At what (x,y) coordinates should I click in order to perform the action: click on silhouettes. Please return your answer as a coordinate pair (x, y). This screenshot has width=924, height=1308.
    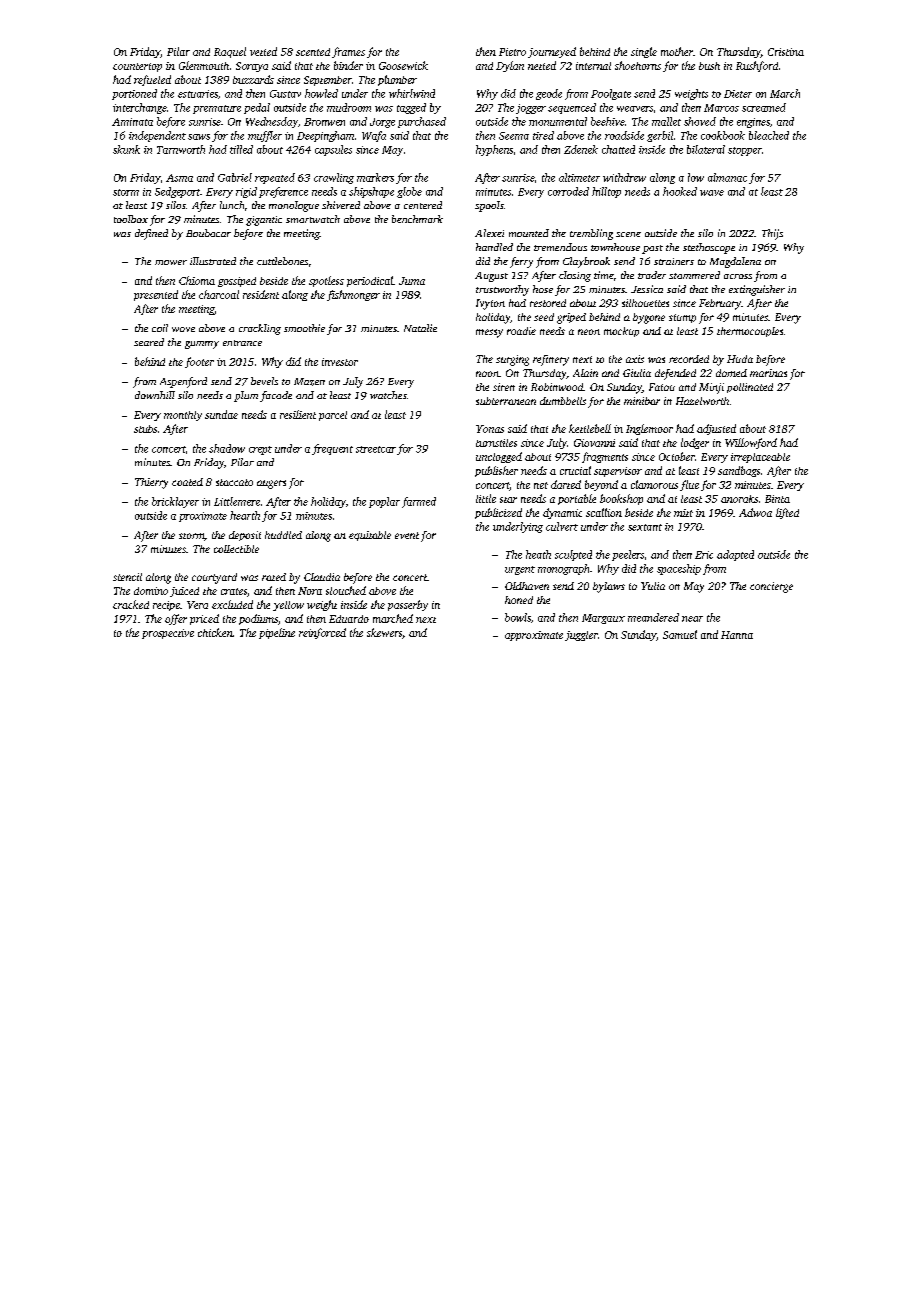
    Looking at the image, I should click on (645, 303).
